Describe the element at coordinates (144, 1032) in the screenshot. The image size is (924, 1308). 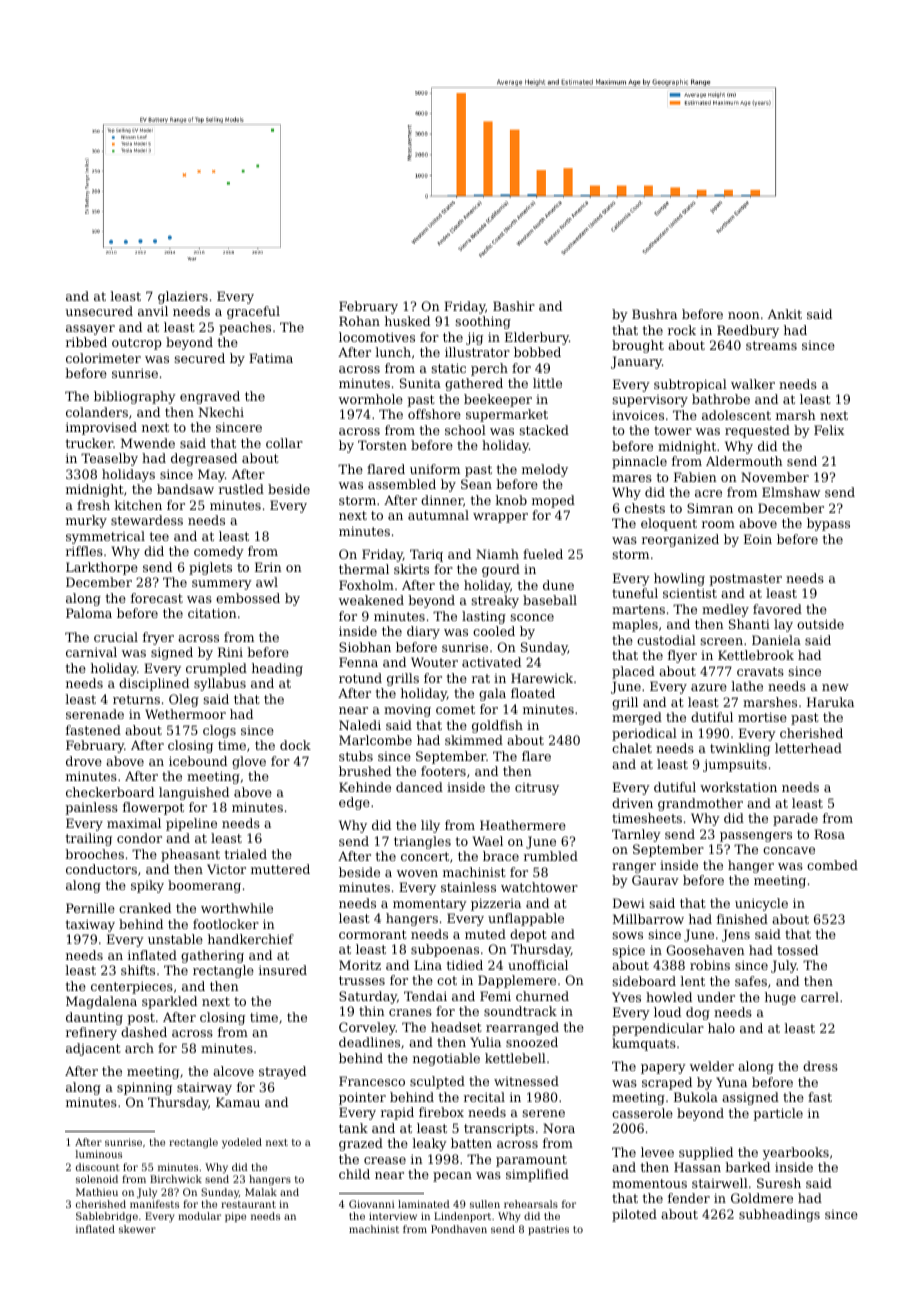
I see `dashed` at that location.
